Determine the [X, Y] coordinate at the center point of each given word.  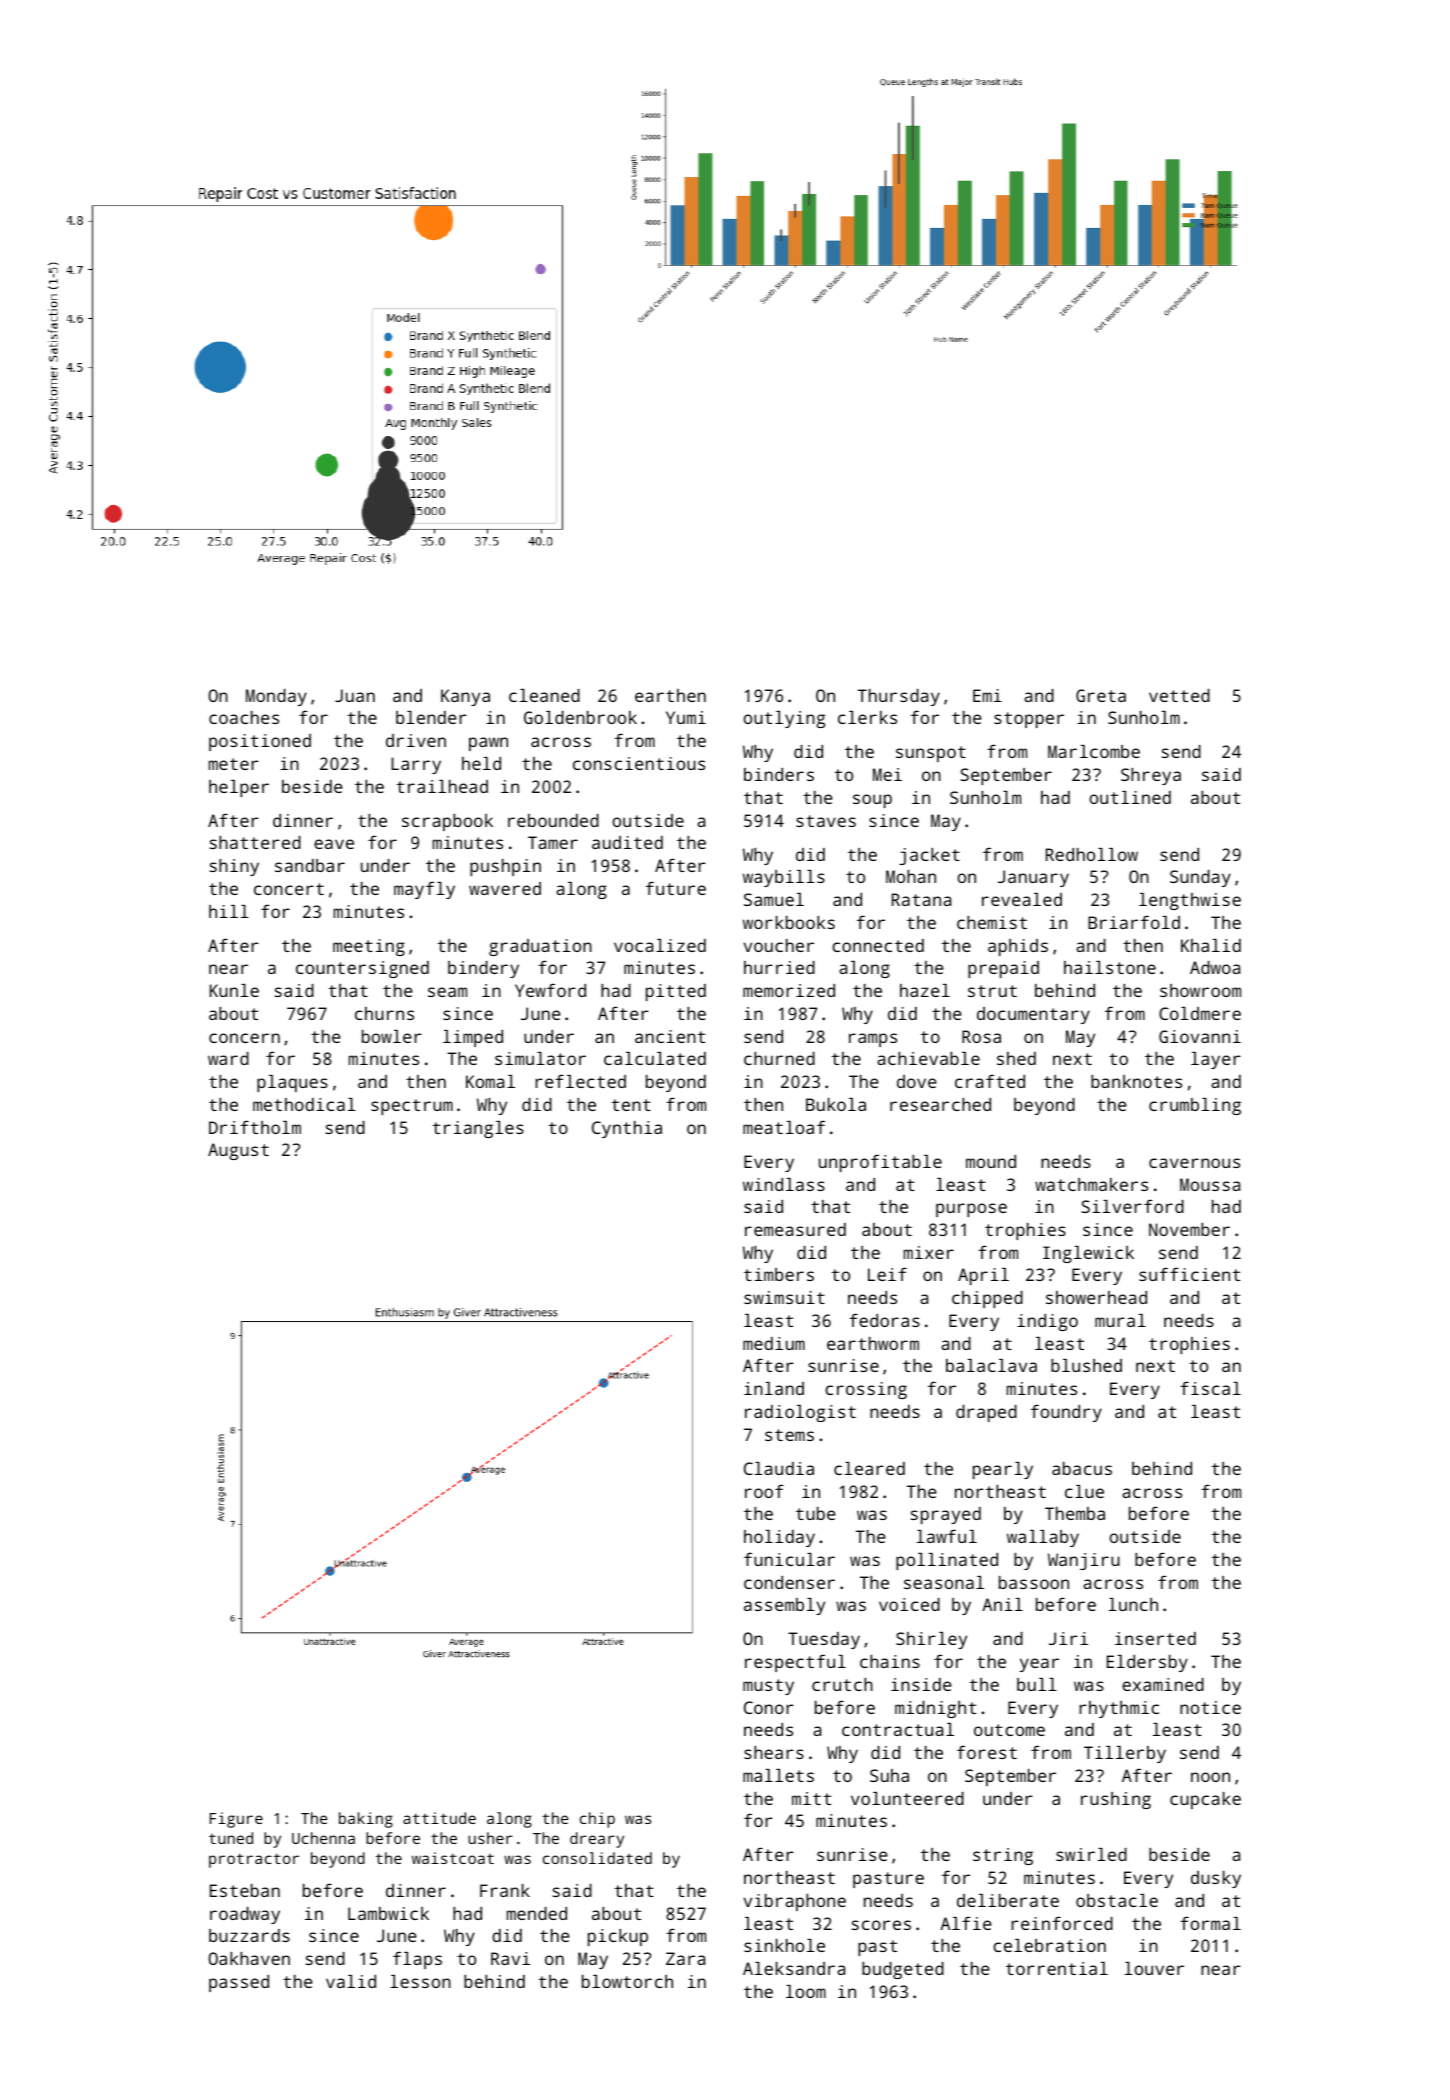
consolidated [597, 1858]
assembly [784, 1606]
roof [764, 1491]
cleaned [544, 695]
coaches [244, 717]
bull [1037, 1684]
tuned [231, 1838]
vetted [1179, 695]
